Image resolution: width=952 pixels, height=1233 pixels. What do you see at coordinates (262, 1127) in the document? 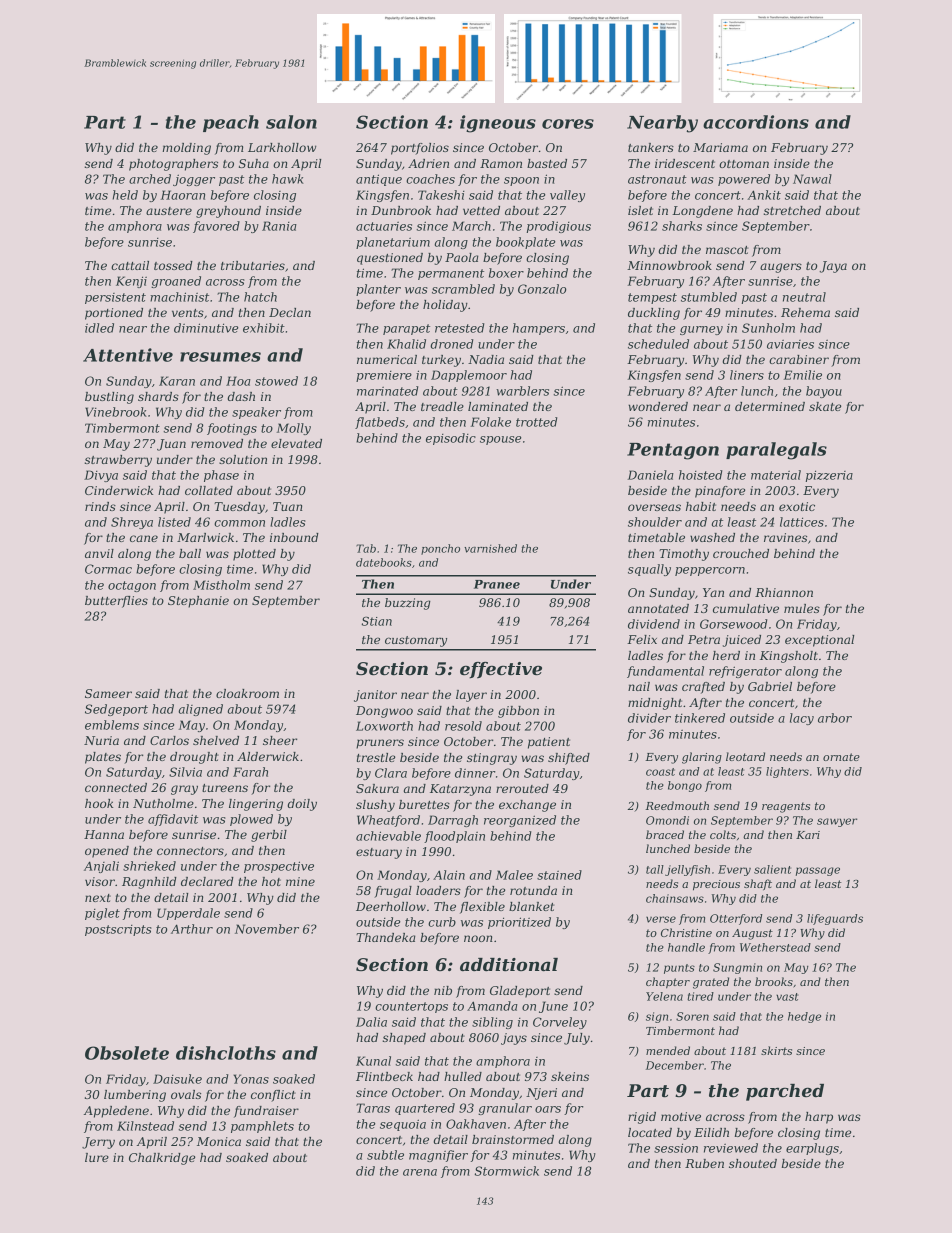
I see `pamphlets` at bounding box center [262, 1127].
